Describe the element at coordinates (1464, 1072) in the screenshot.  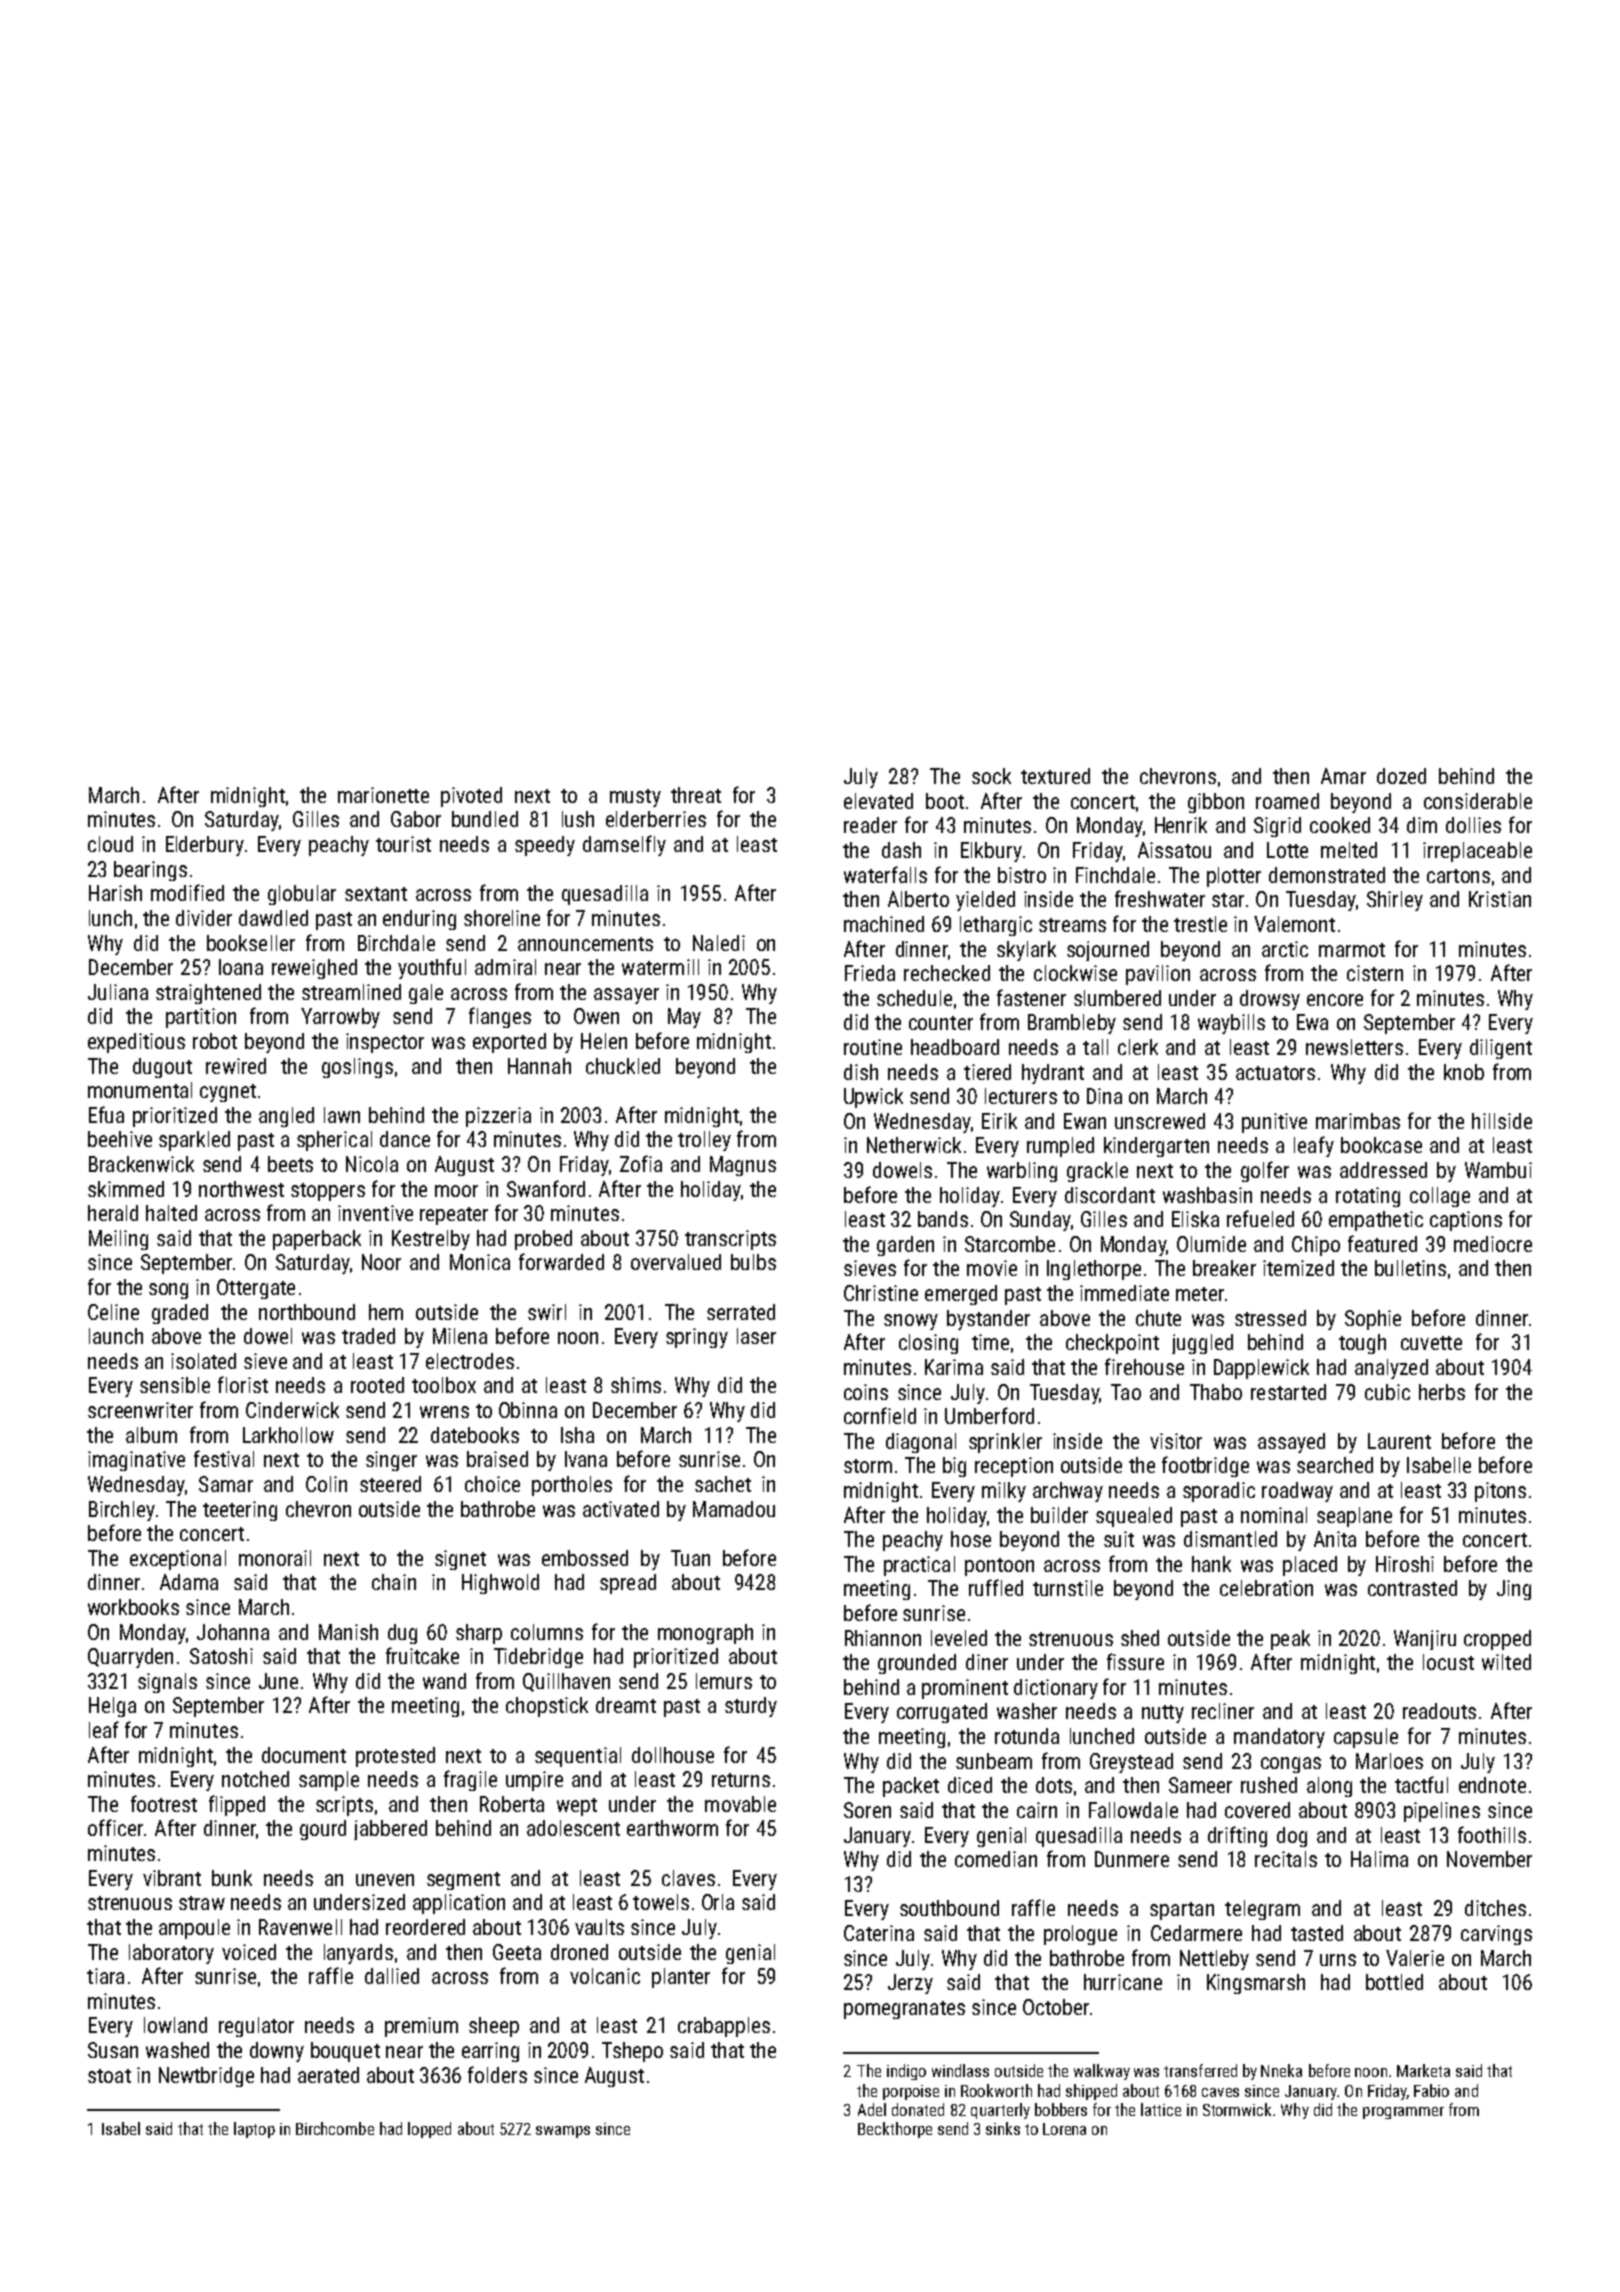
I see `knob` at that location.
